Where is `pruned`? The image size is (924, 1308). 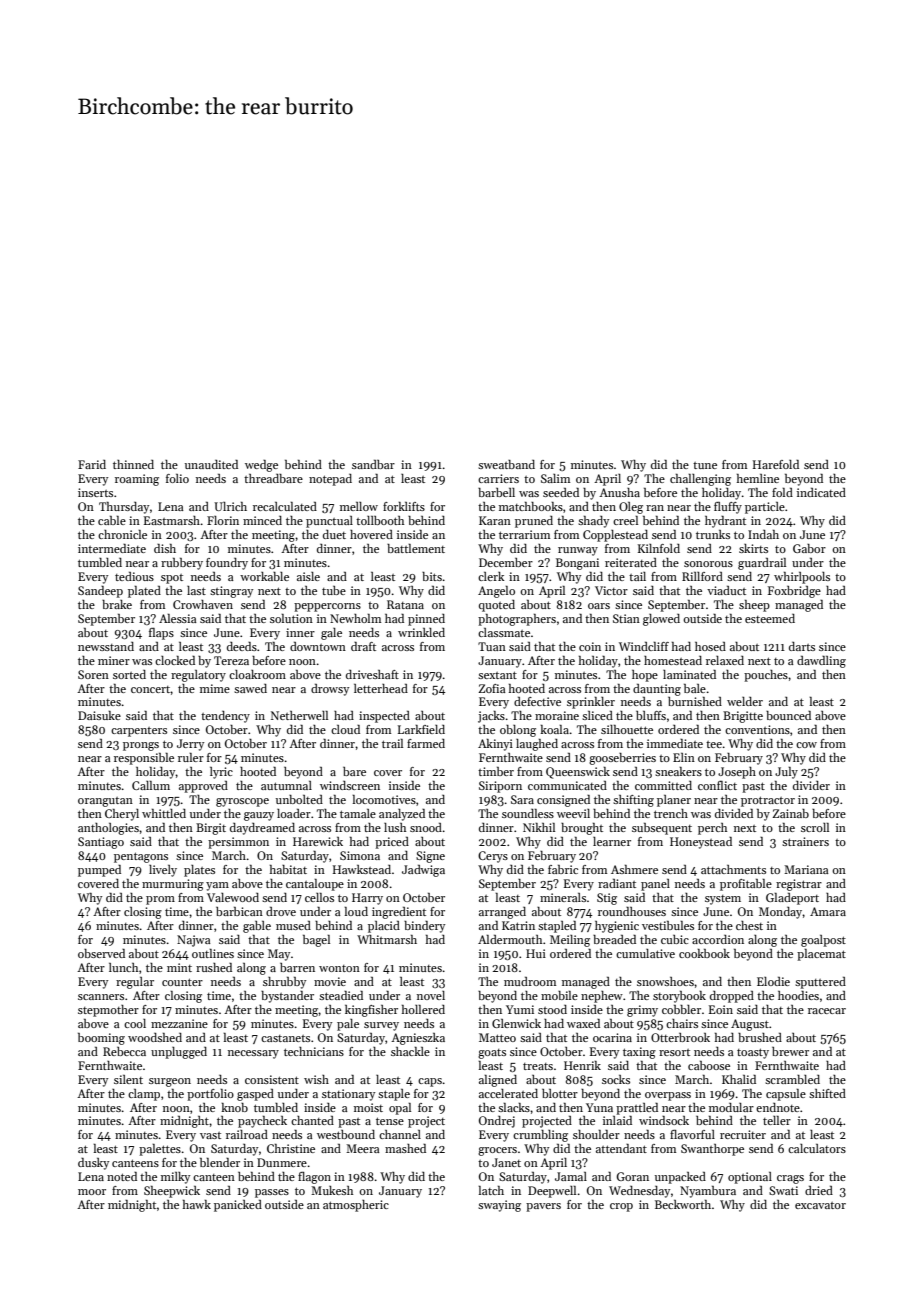
pruned is located at coordinates (534, 522).
